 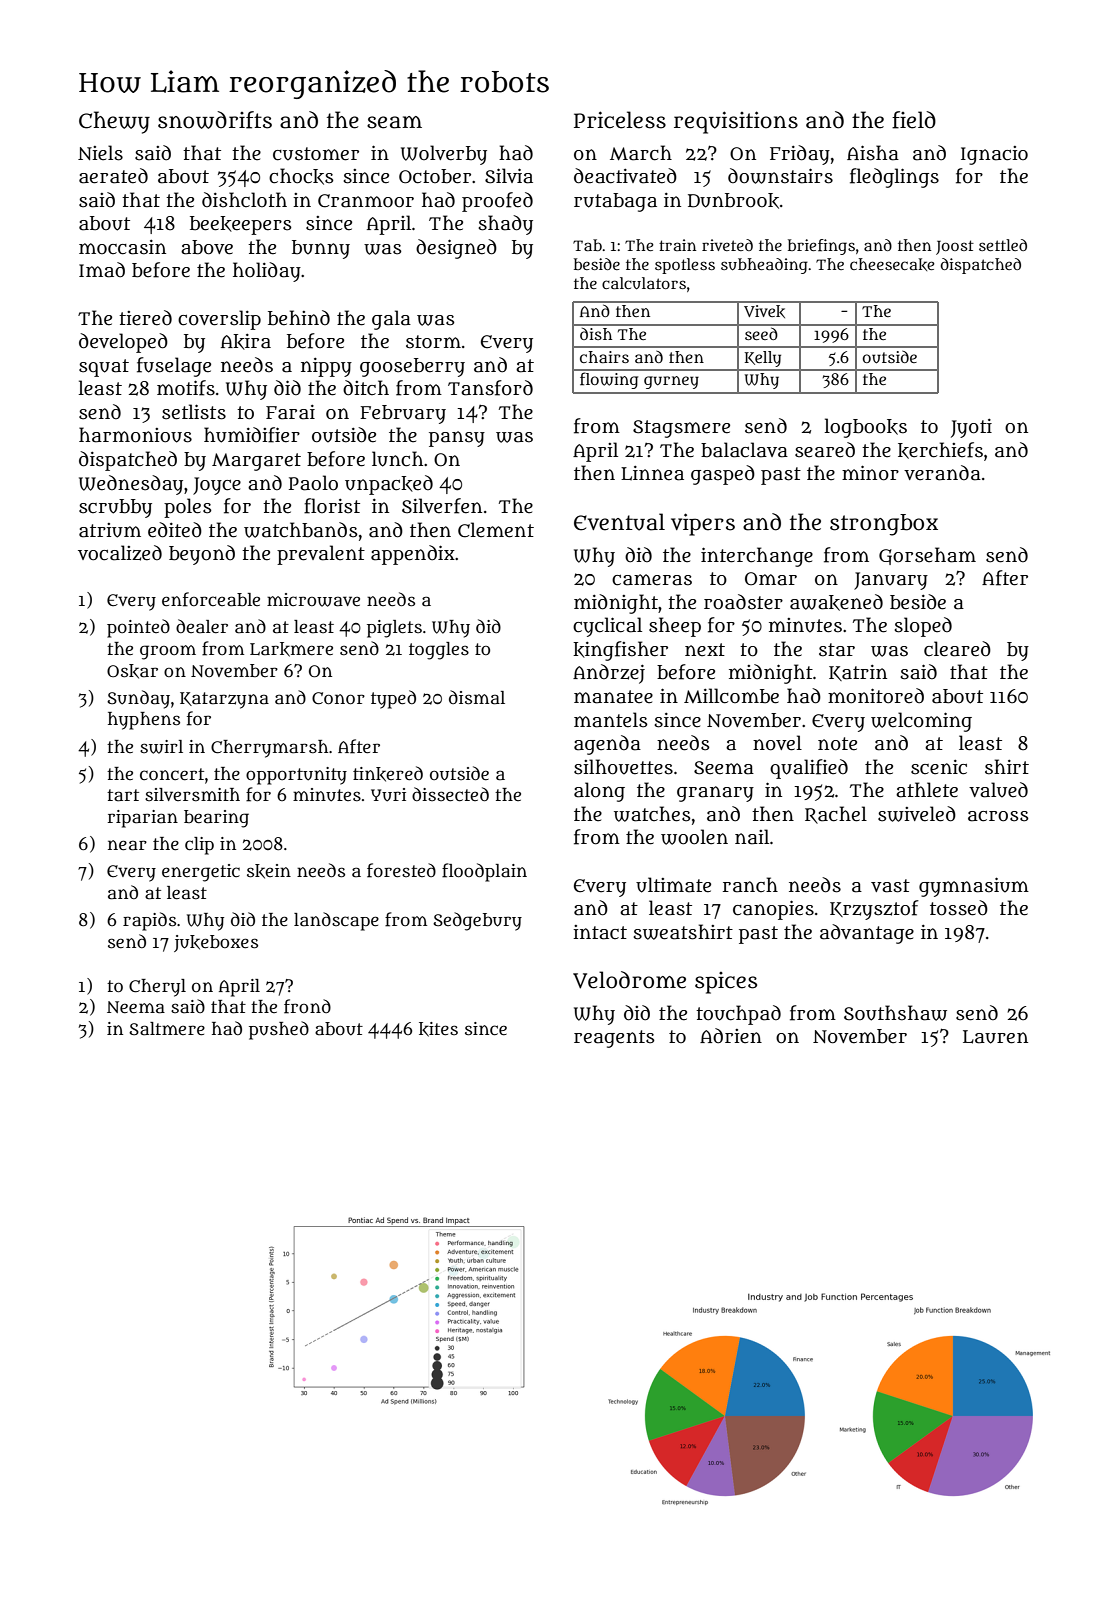 I want to click on Priceless, so click(x=620, y=120).
